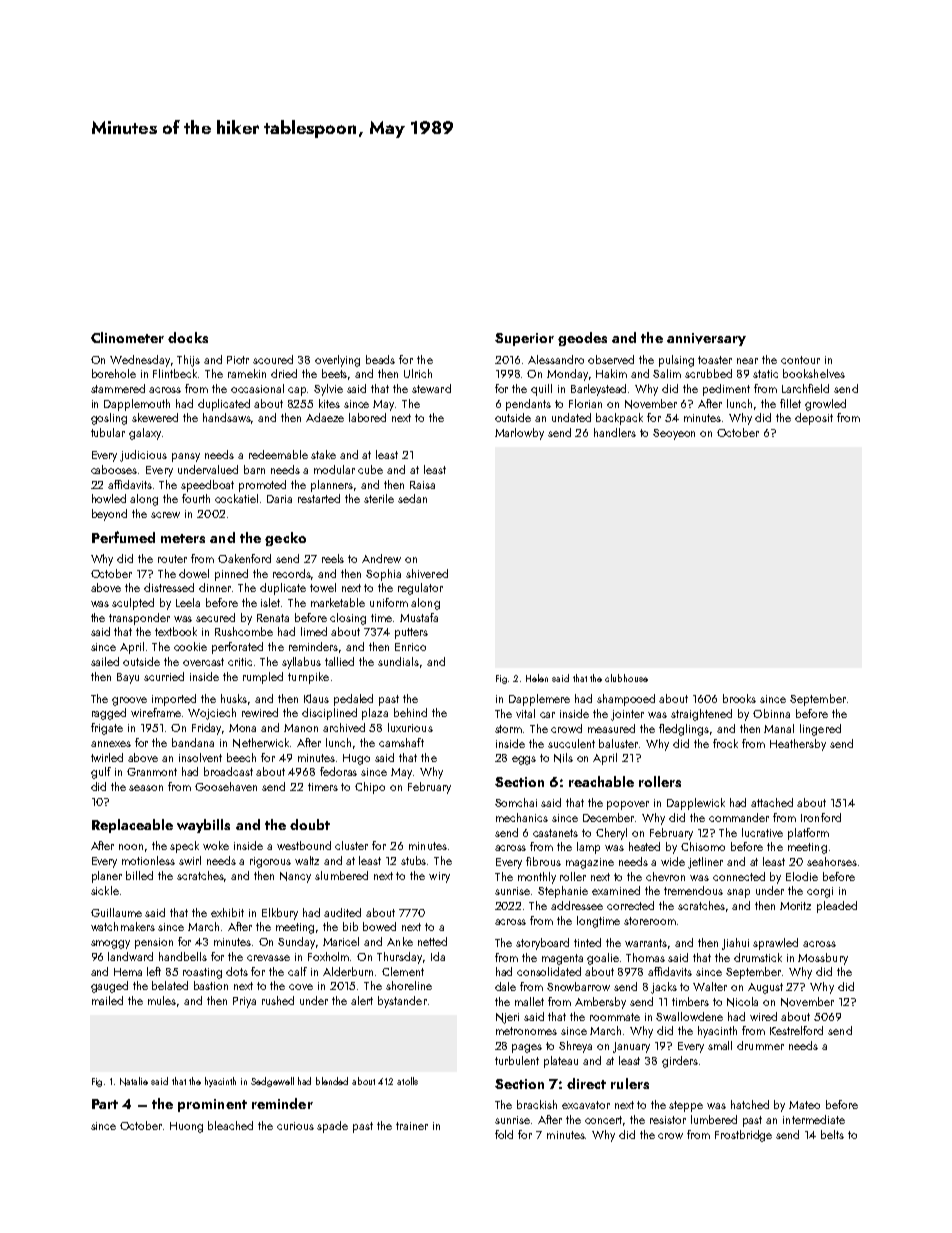 Image resolution: width=952 pixels, height=1233 pixels. Describe the element at coordinates (186, 457) in the screenshot. I see `pansy` at that location.
